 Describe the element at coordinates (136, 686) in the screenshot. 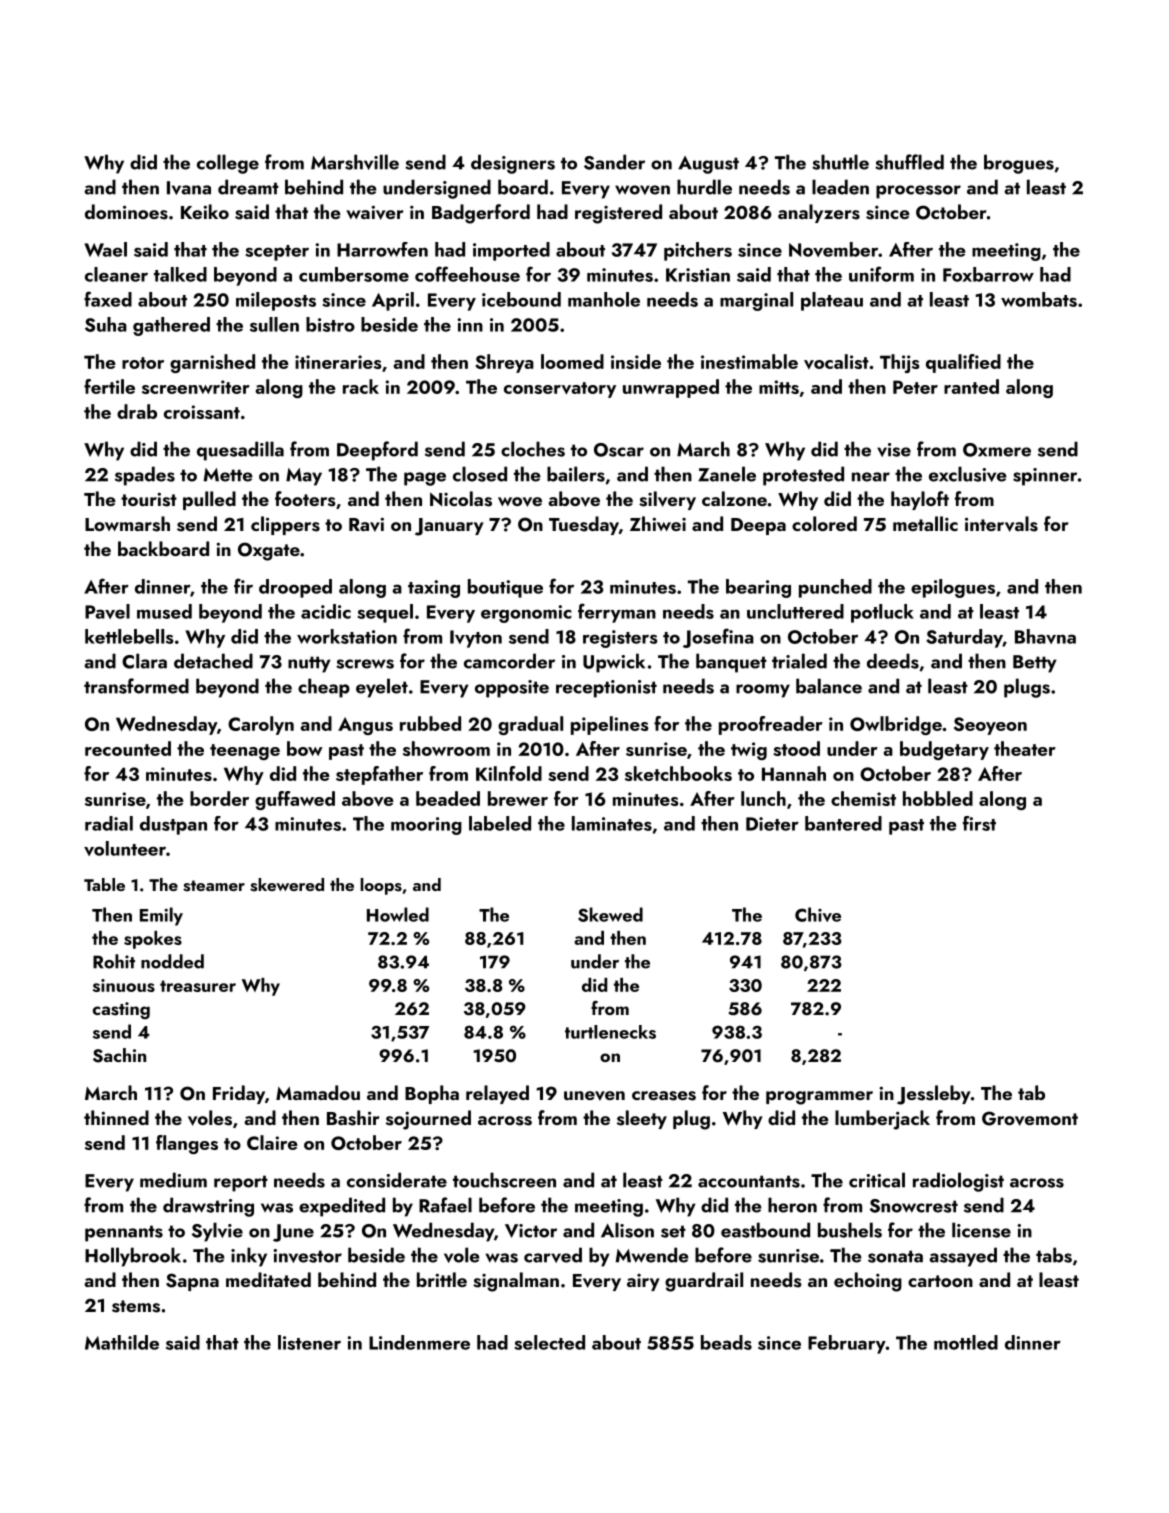

I see `transformed` at that location.
